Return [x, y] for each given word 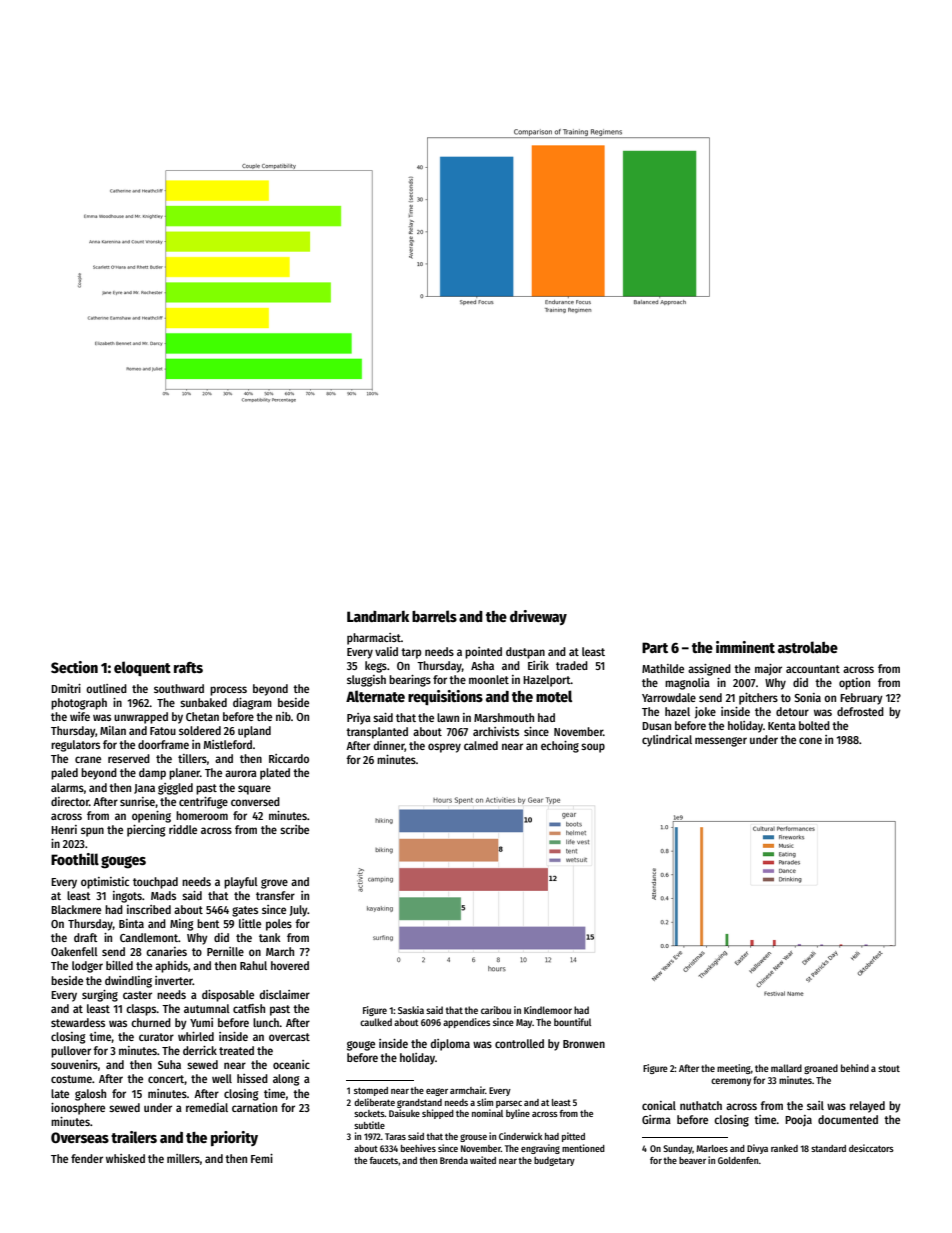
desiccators [871, 1148]
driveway [538, 617]
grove [274, 884]
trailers [134, 1137]
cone [810, 740]
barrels [434, 616]
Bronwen [584, 1044]
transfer [275, 895]
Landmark [378, 616]
